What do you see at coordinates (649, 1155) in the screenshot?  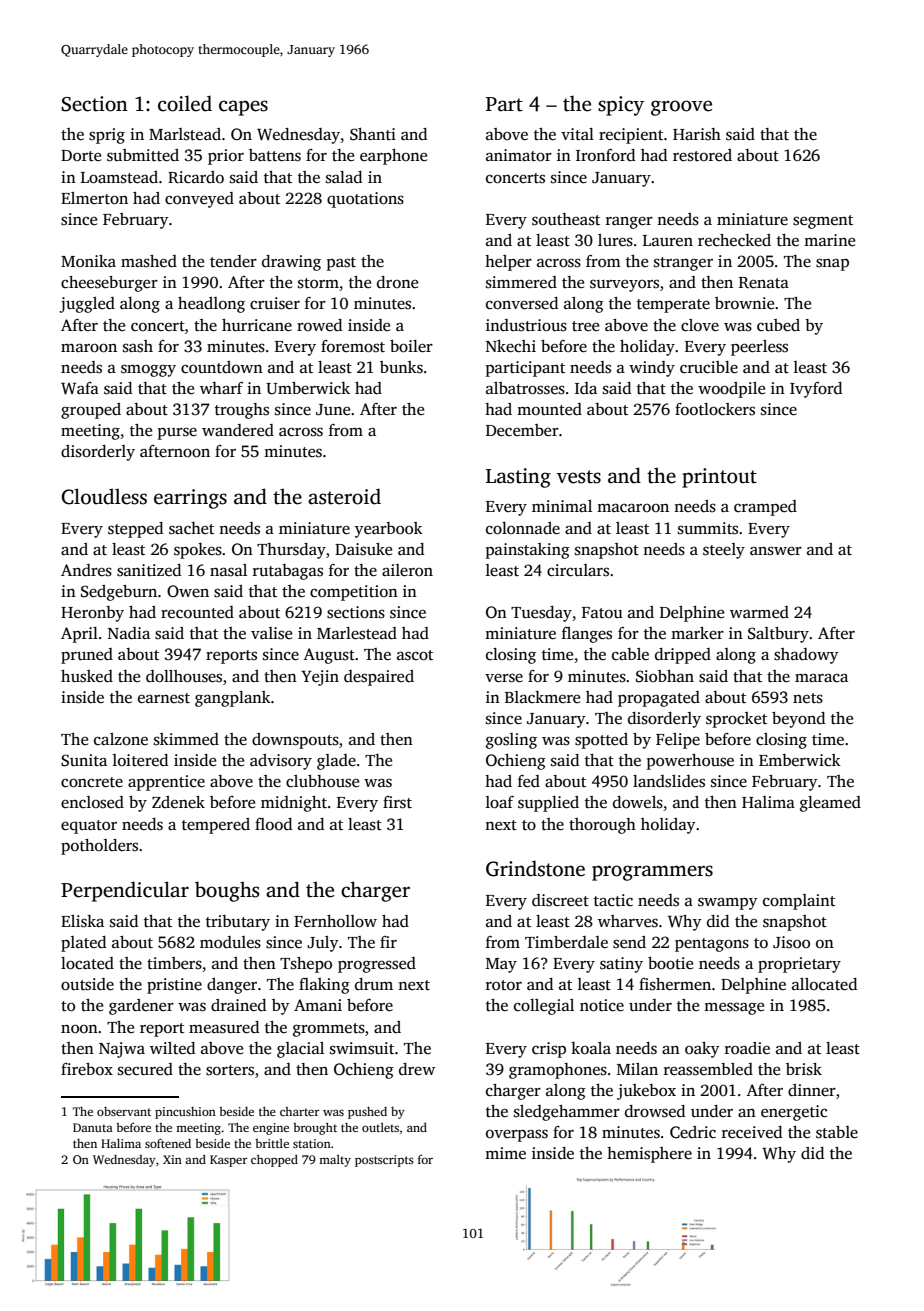 I see `hemisphere` at bounding box center [649, 1155].
